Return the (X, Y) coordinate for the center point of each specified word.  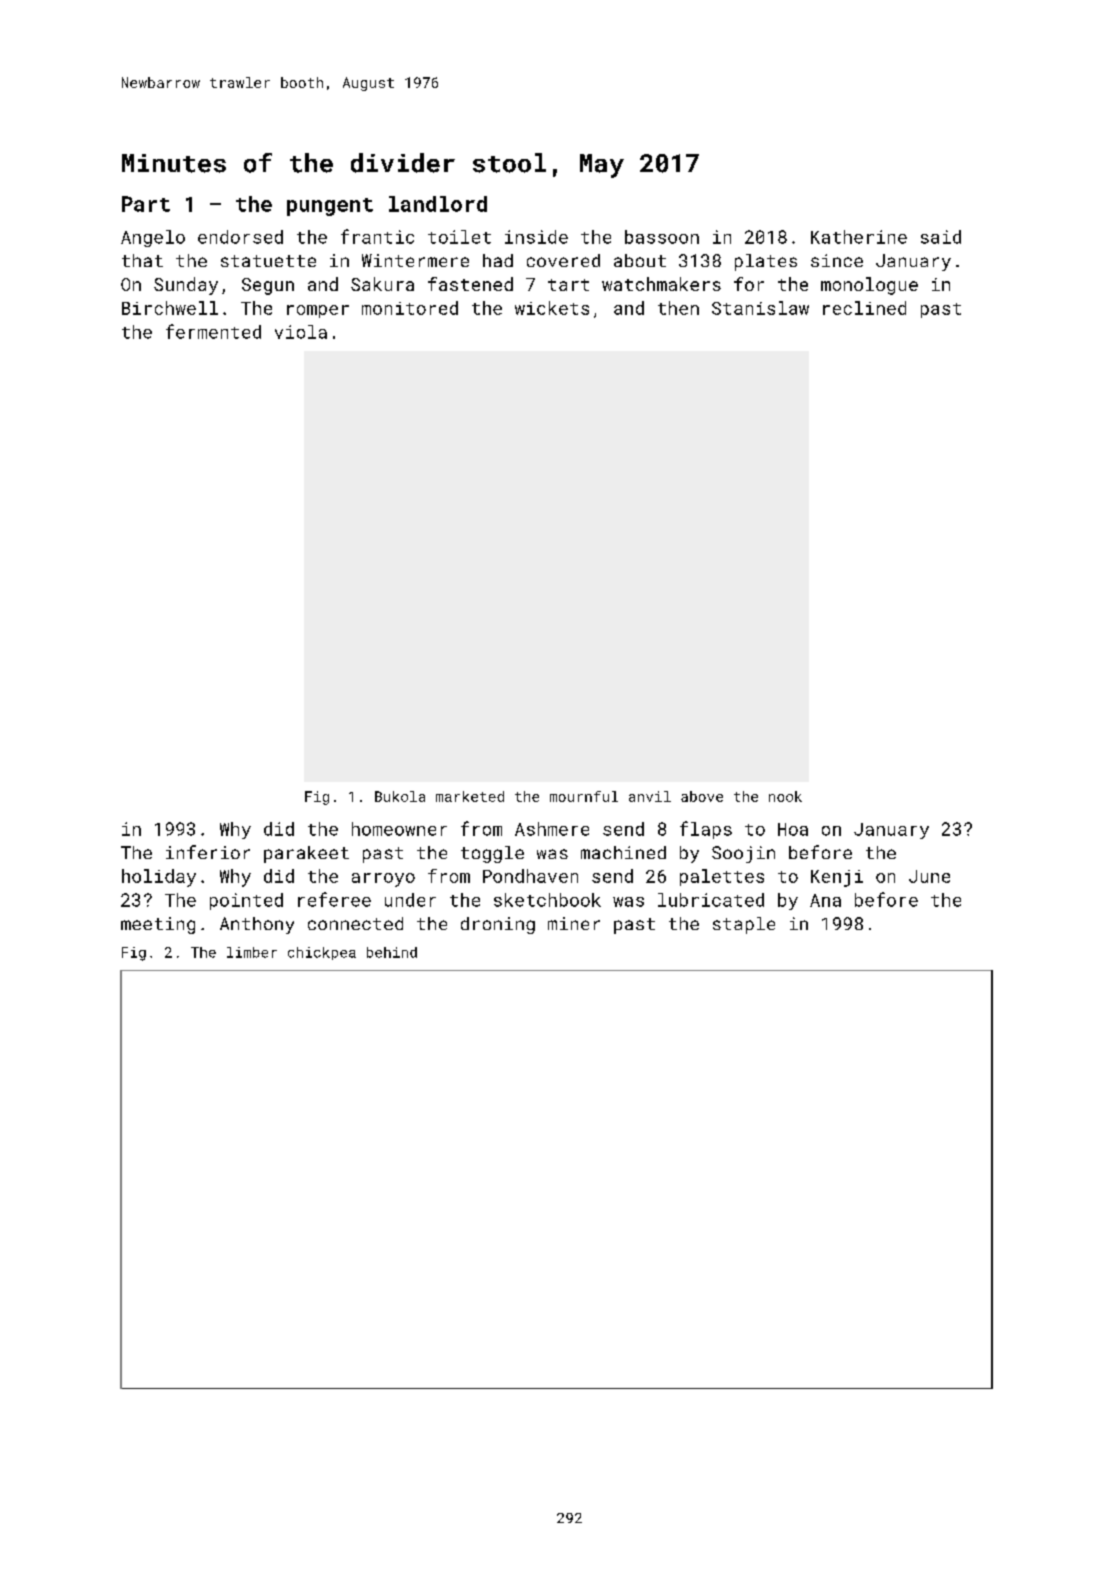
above (702, 796)
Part (146, 204)
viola (301, 332)
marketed (470, 796)
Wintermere (415, 260)
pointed (246, 901)
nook (785, 796)
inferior (208, 852)
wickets (552, 308)
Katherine (859, 237)
